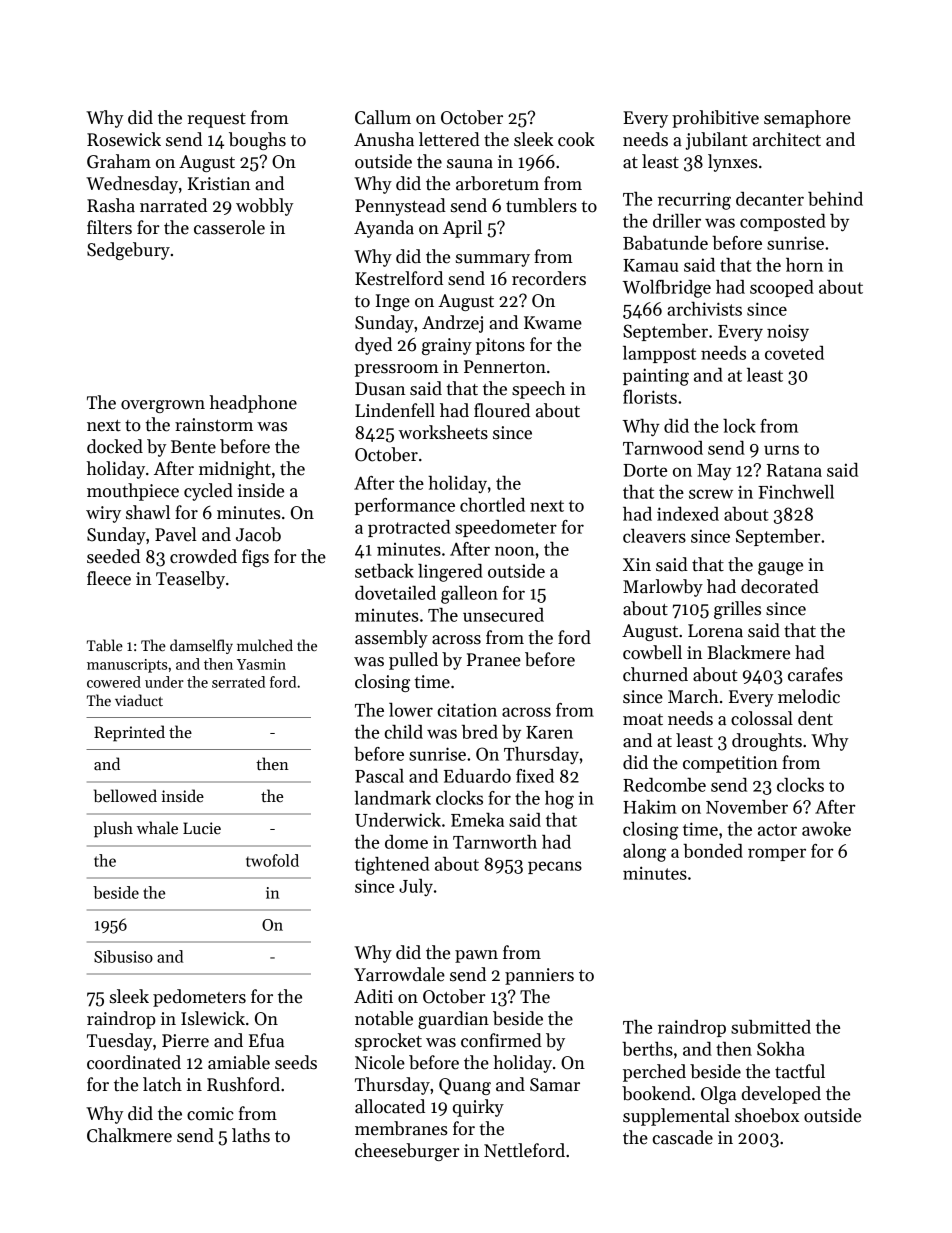 This screenshot has height=1233, width=952. Describe the element at coordinates (272, 860) in the screenshot. I see `twofold` at that location.
